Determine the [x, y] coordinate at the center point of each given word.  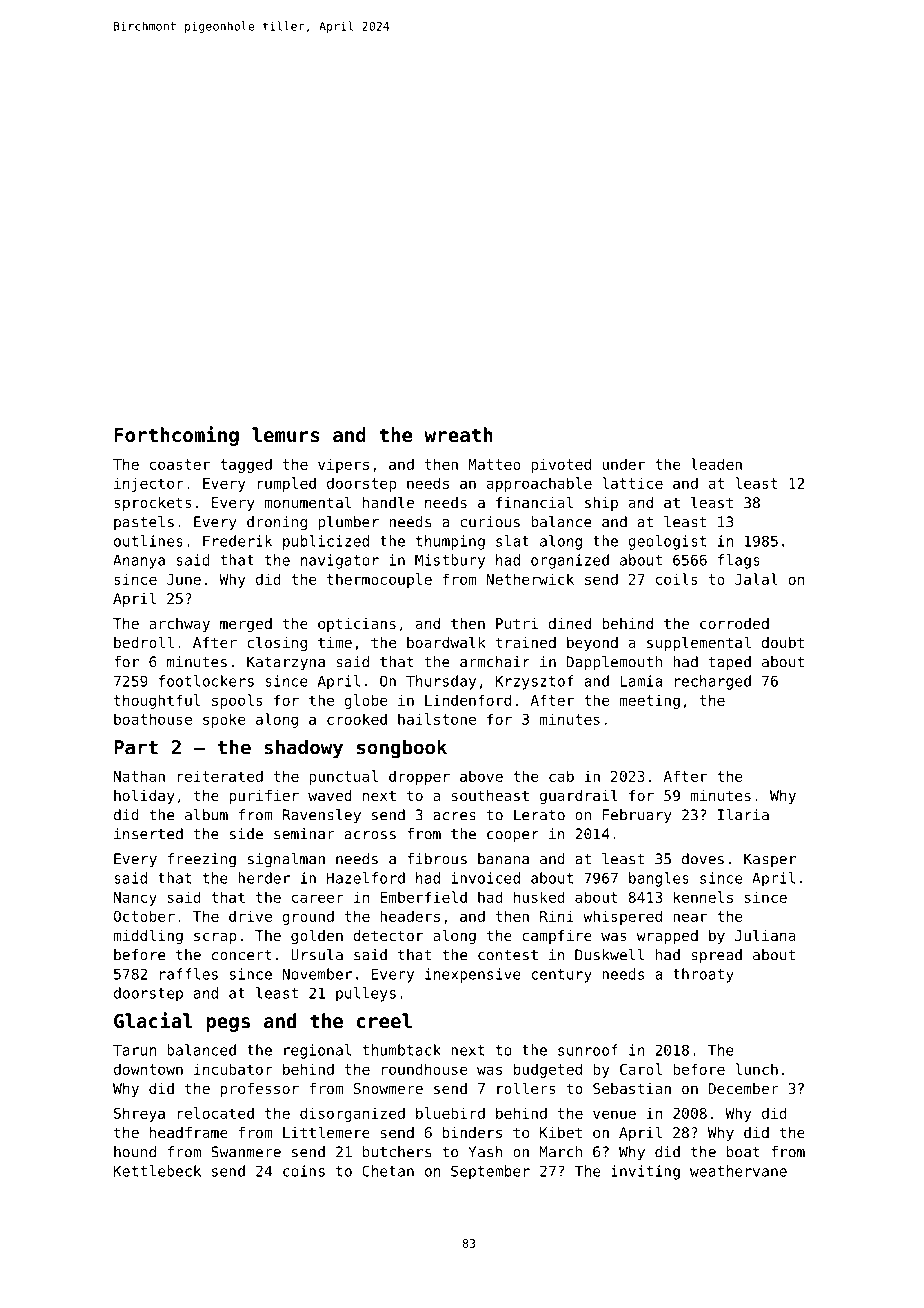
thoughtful [157, 701]
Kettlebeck [157, 1171]
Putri [517, 623]
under [623, 464]
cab [561, 776]
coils [677, 579]
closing [277, 643]
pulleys [366, 994]
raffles [189, 974]
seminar [304, 834]
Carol [641, 1069]
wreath [458, 434]
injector [149, 484]
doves [703, 859]
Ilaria [743, 815]
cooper [513, 837]
